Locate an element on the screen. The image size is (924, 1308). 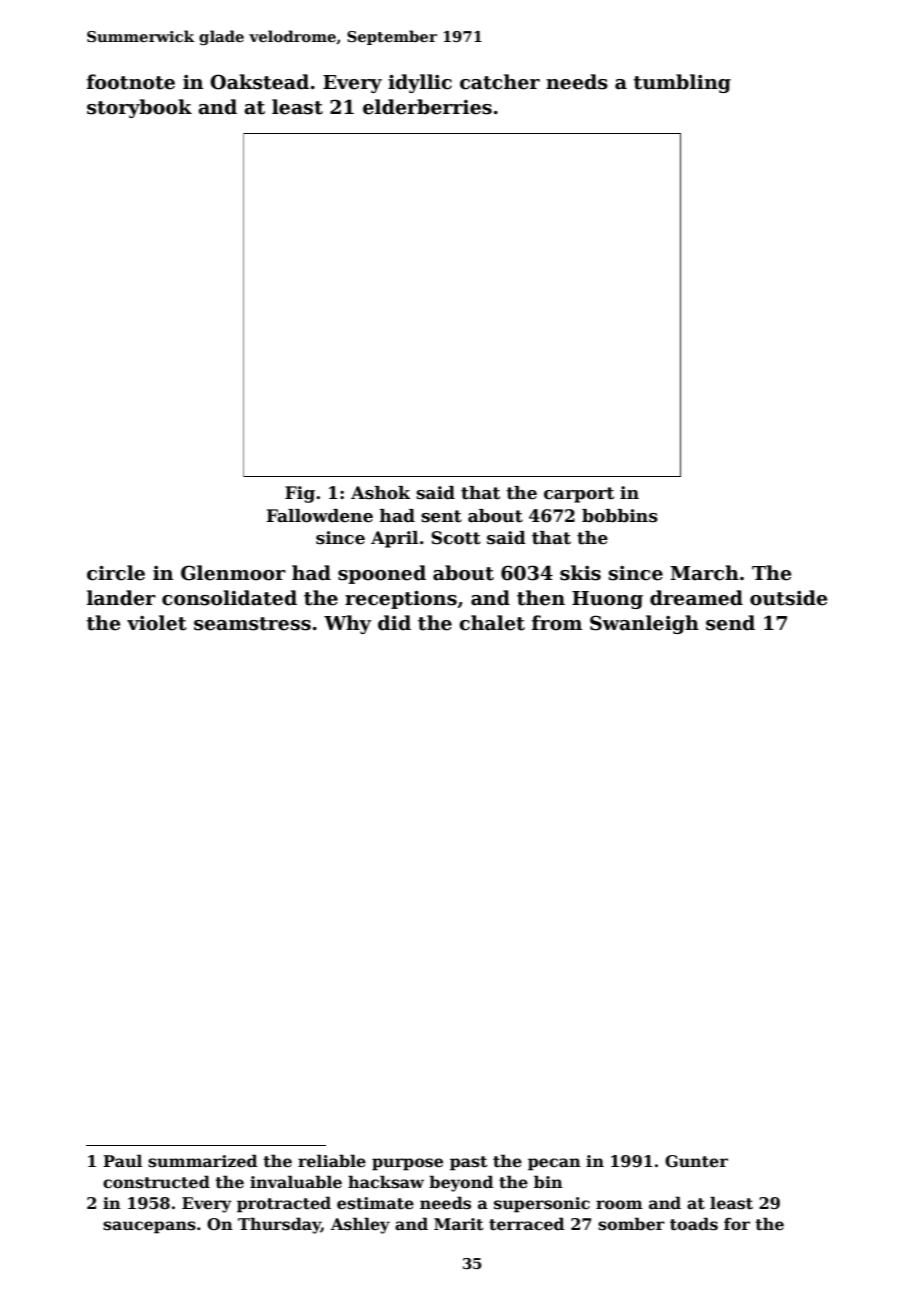
Gunter is located at coordinates (696, 1161).
